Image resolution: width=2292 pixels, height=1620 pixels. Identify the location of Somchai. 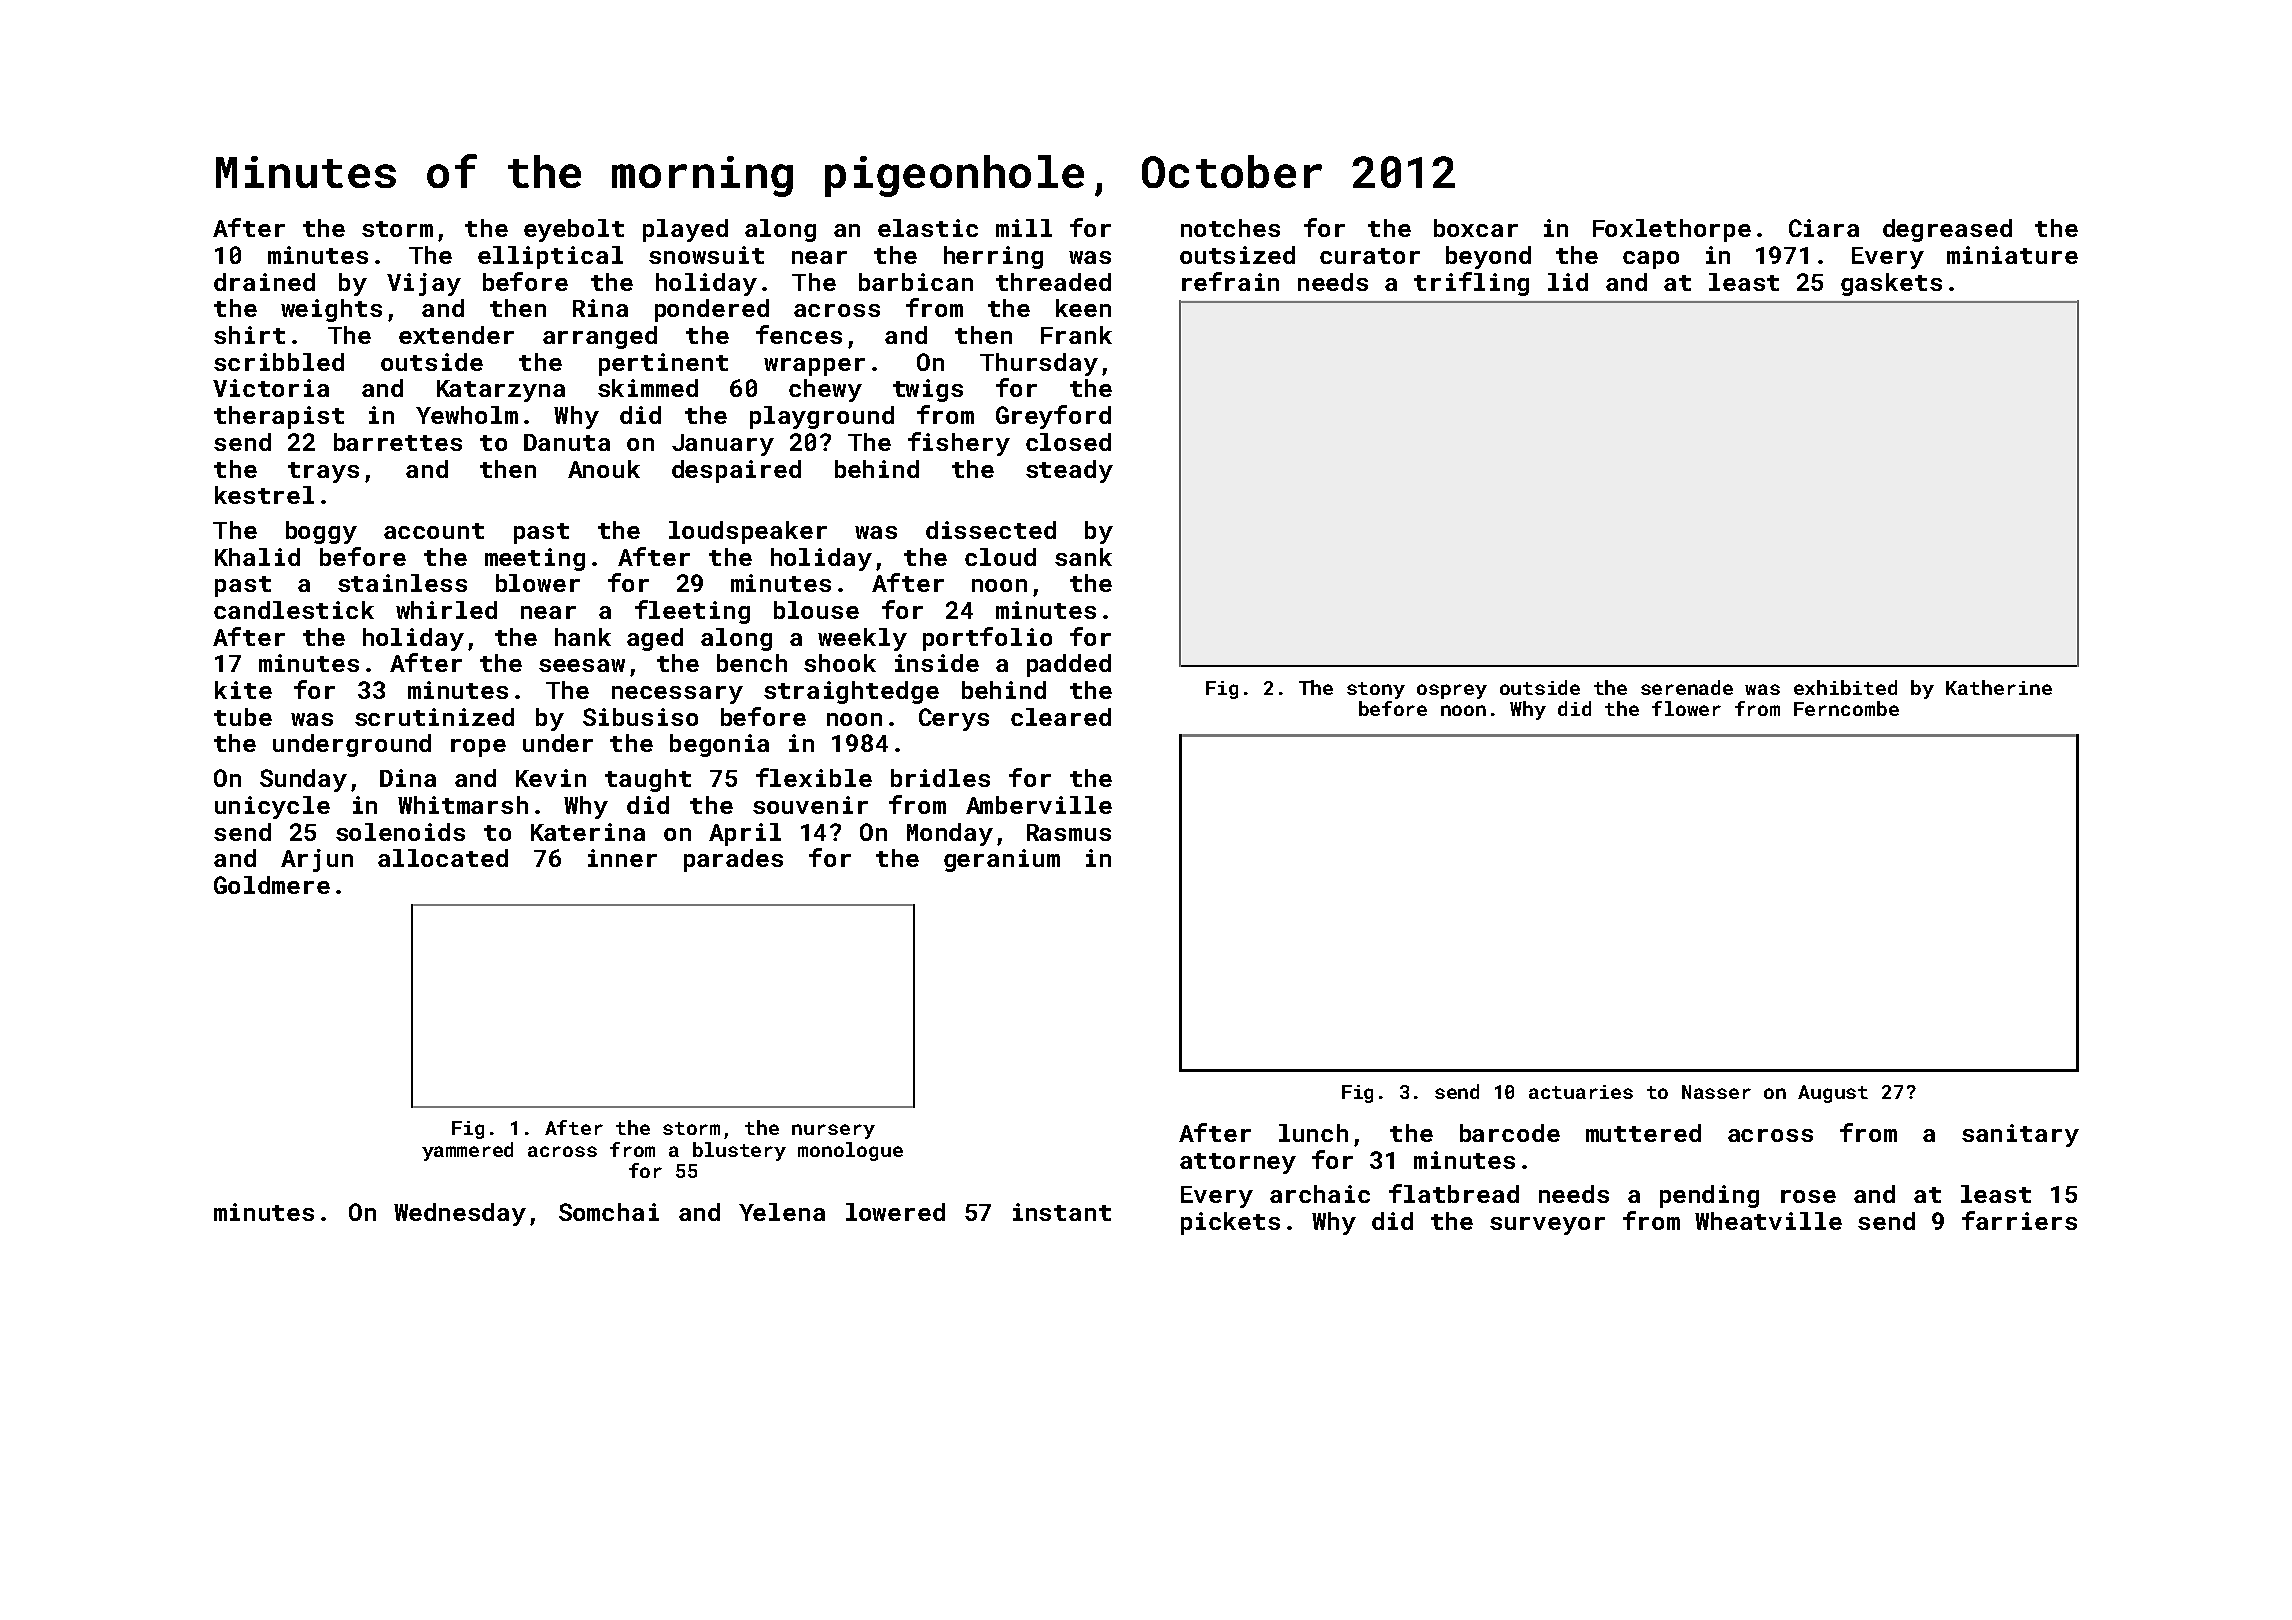
(609, 1212).
